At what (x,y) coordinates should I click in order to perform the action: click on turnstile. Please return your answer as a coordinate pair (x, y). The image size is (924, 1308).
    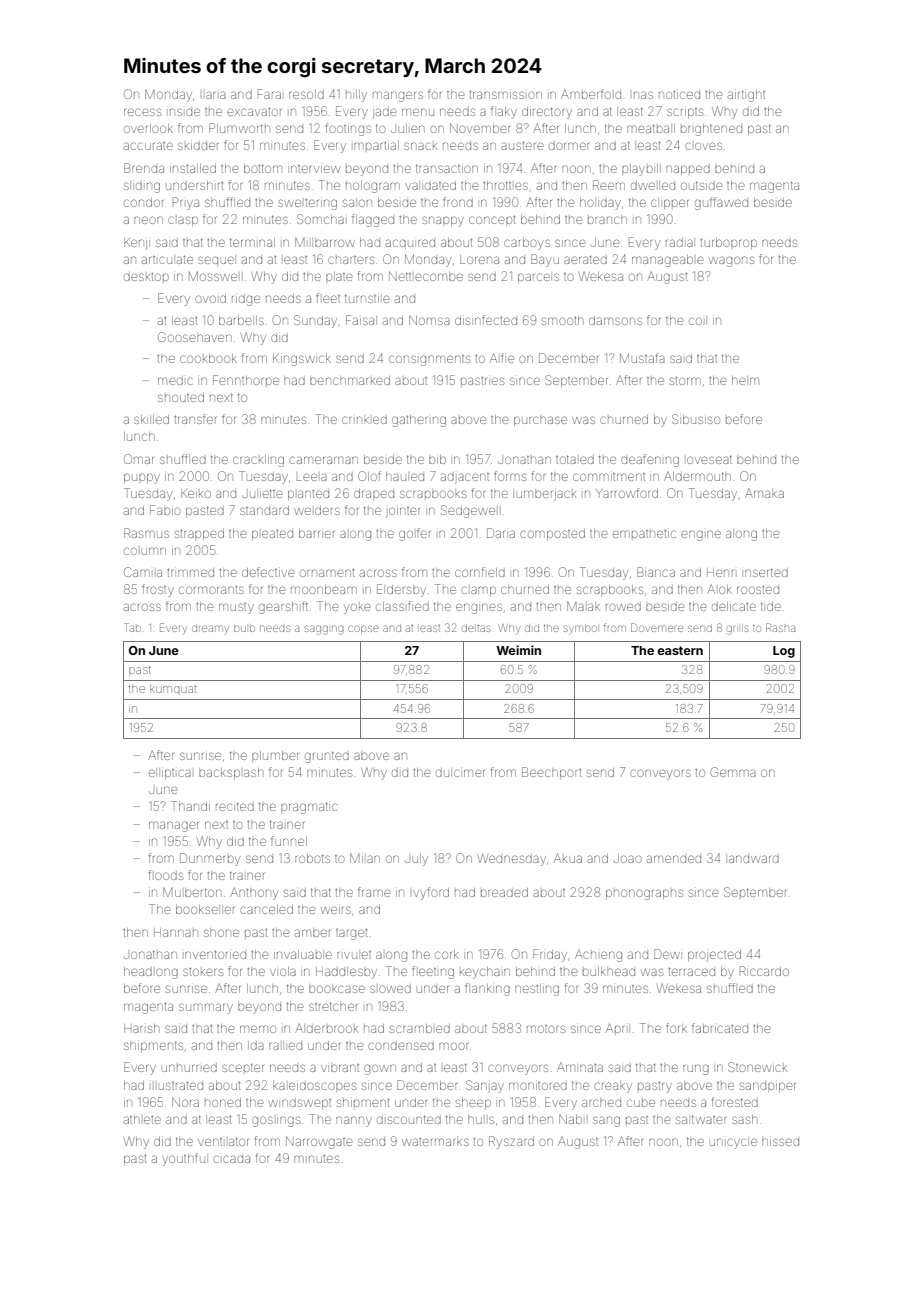
    Looking at the image, I should click on (367, 298).
